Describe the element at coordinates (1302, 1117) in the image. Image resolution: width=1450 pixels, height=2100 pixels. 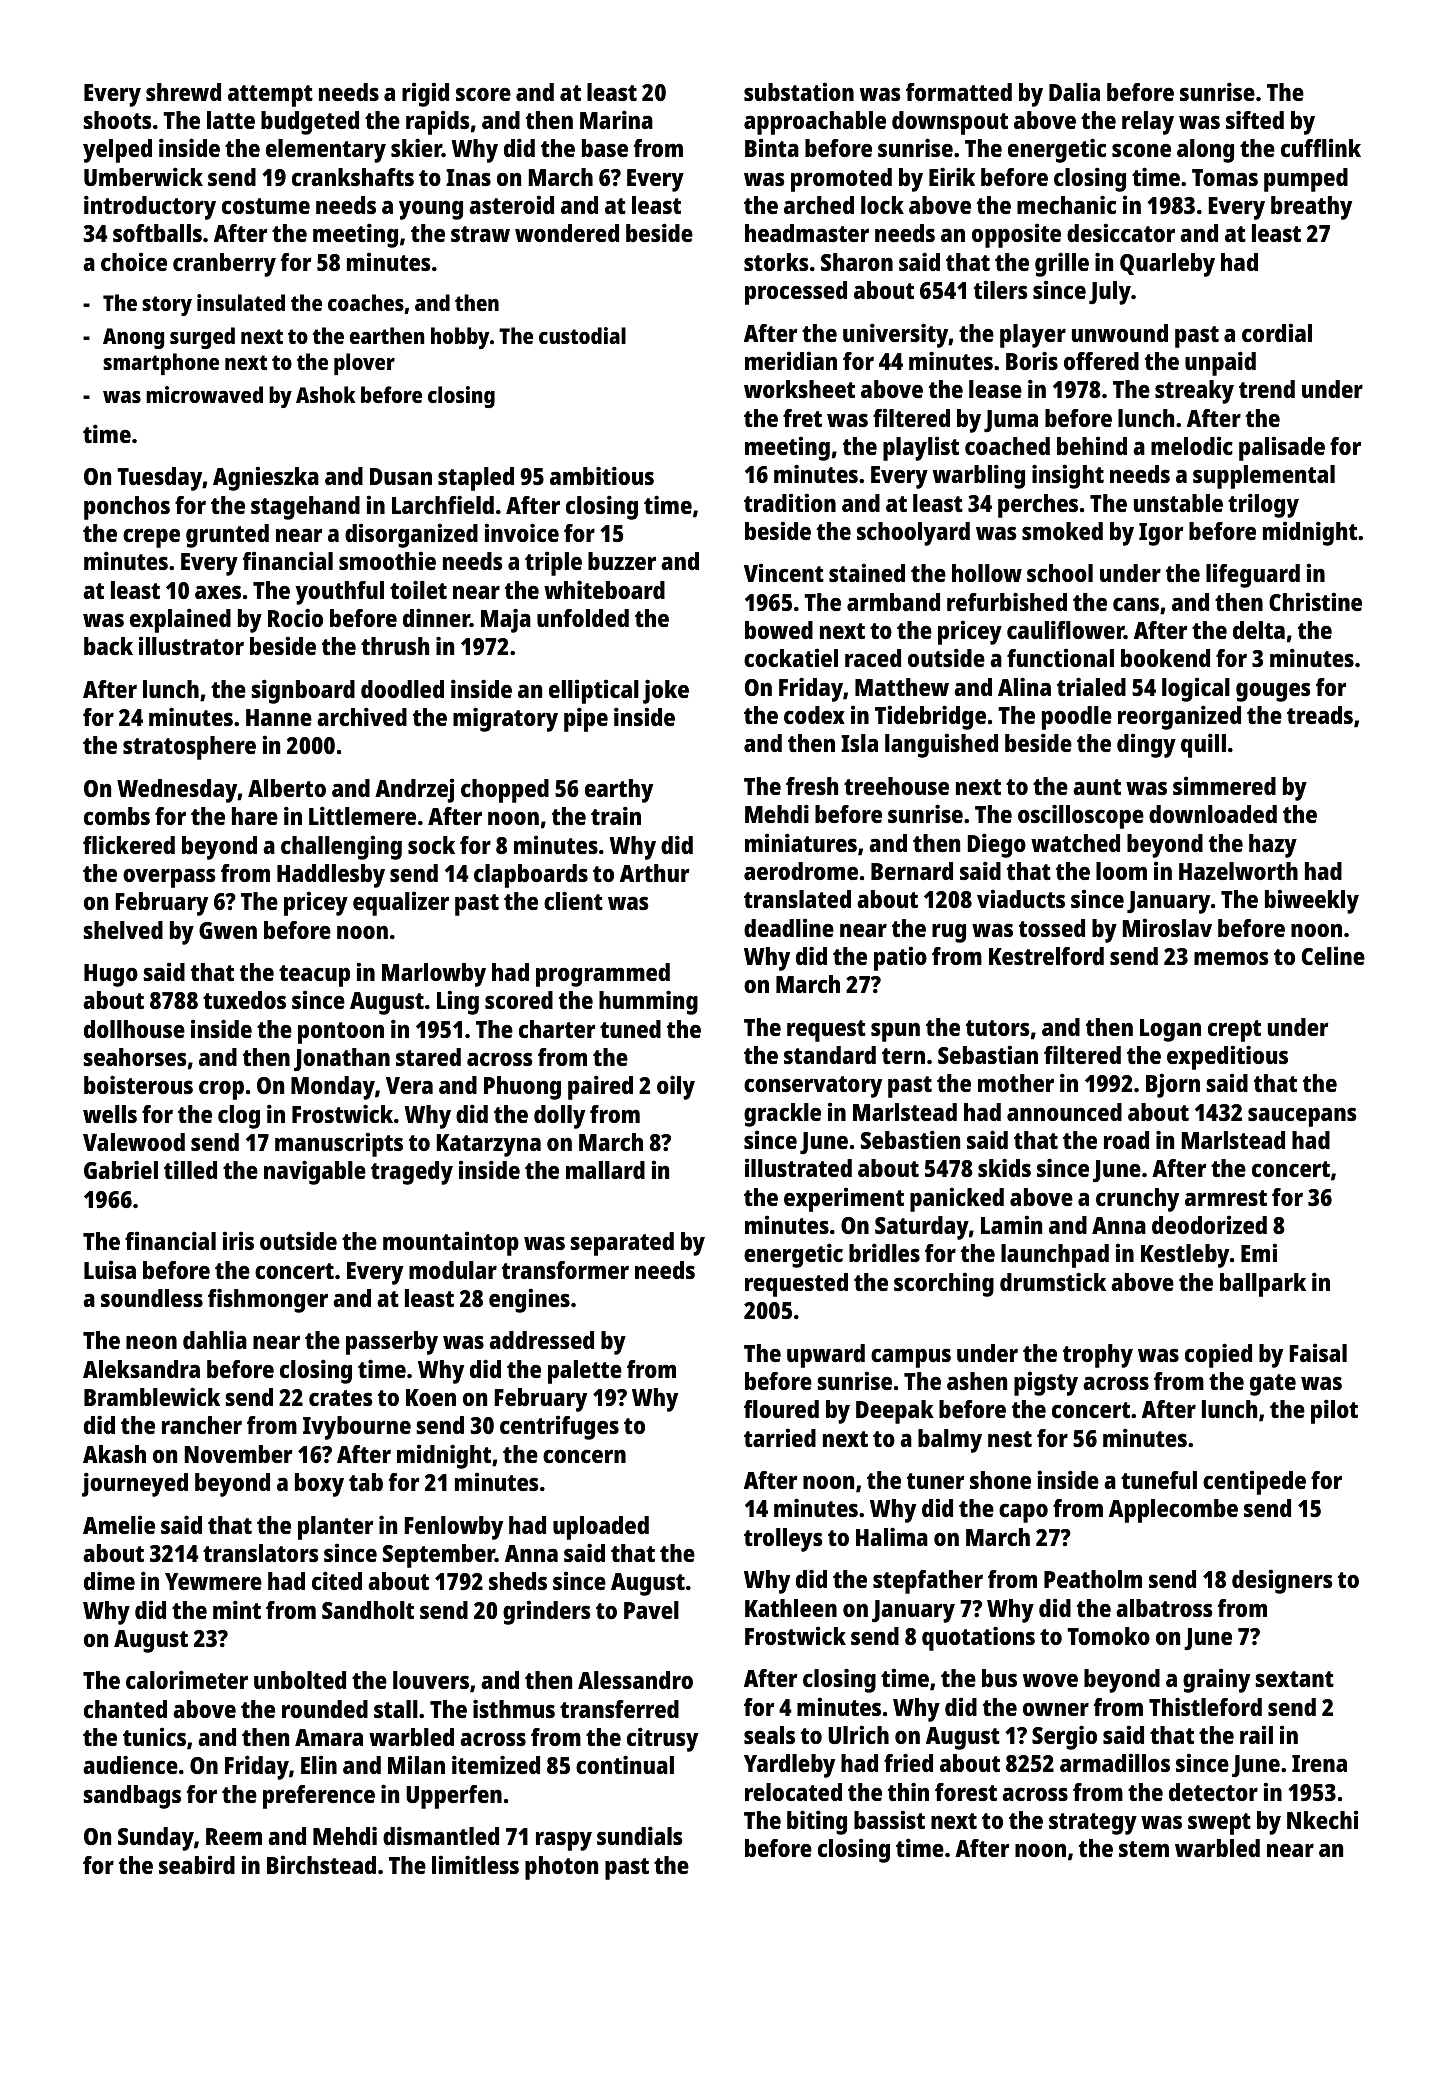
I see `saucepans` at that location.
